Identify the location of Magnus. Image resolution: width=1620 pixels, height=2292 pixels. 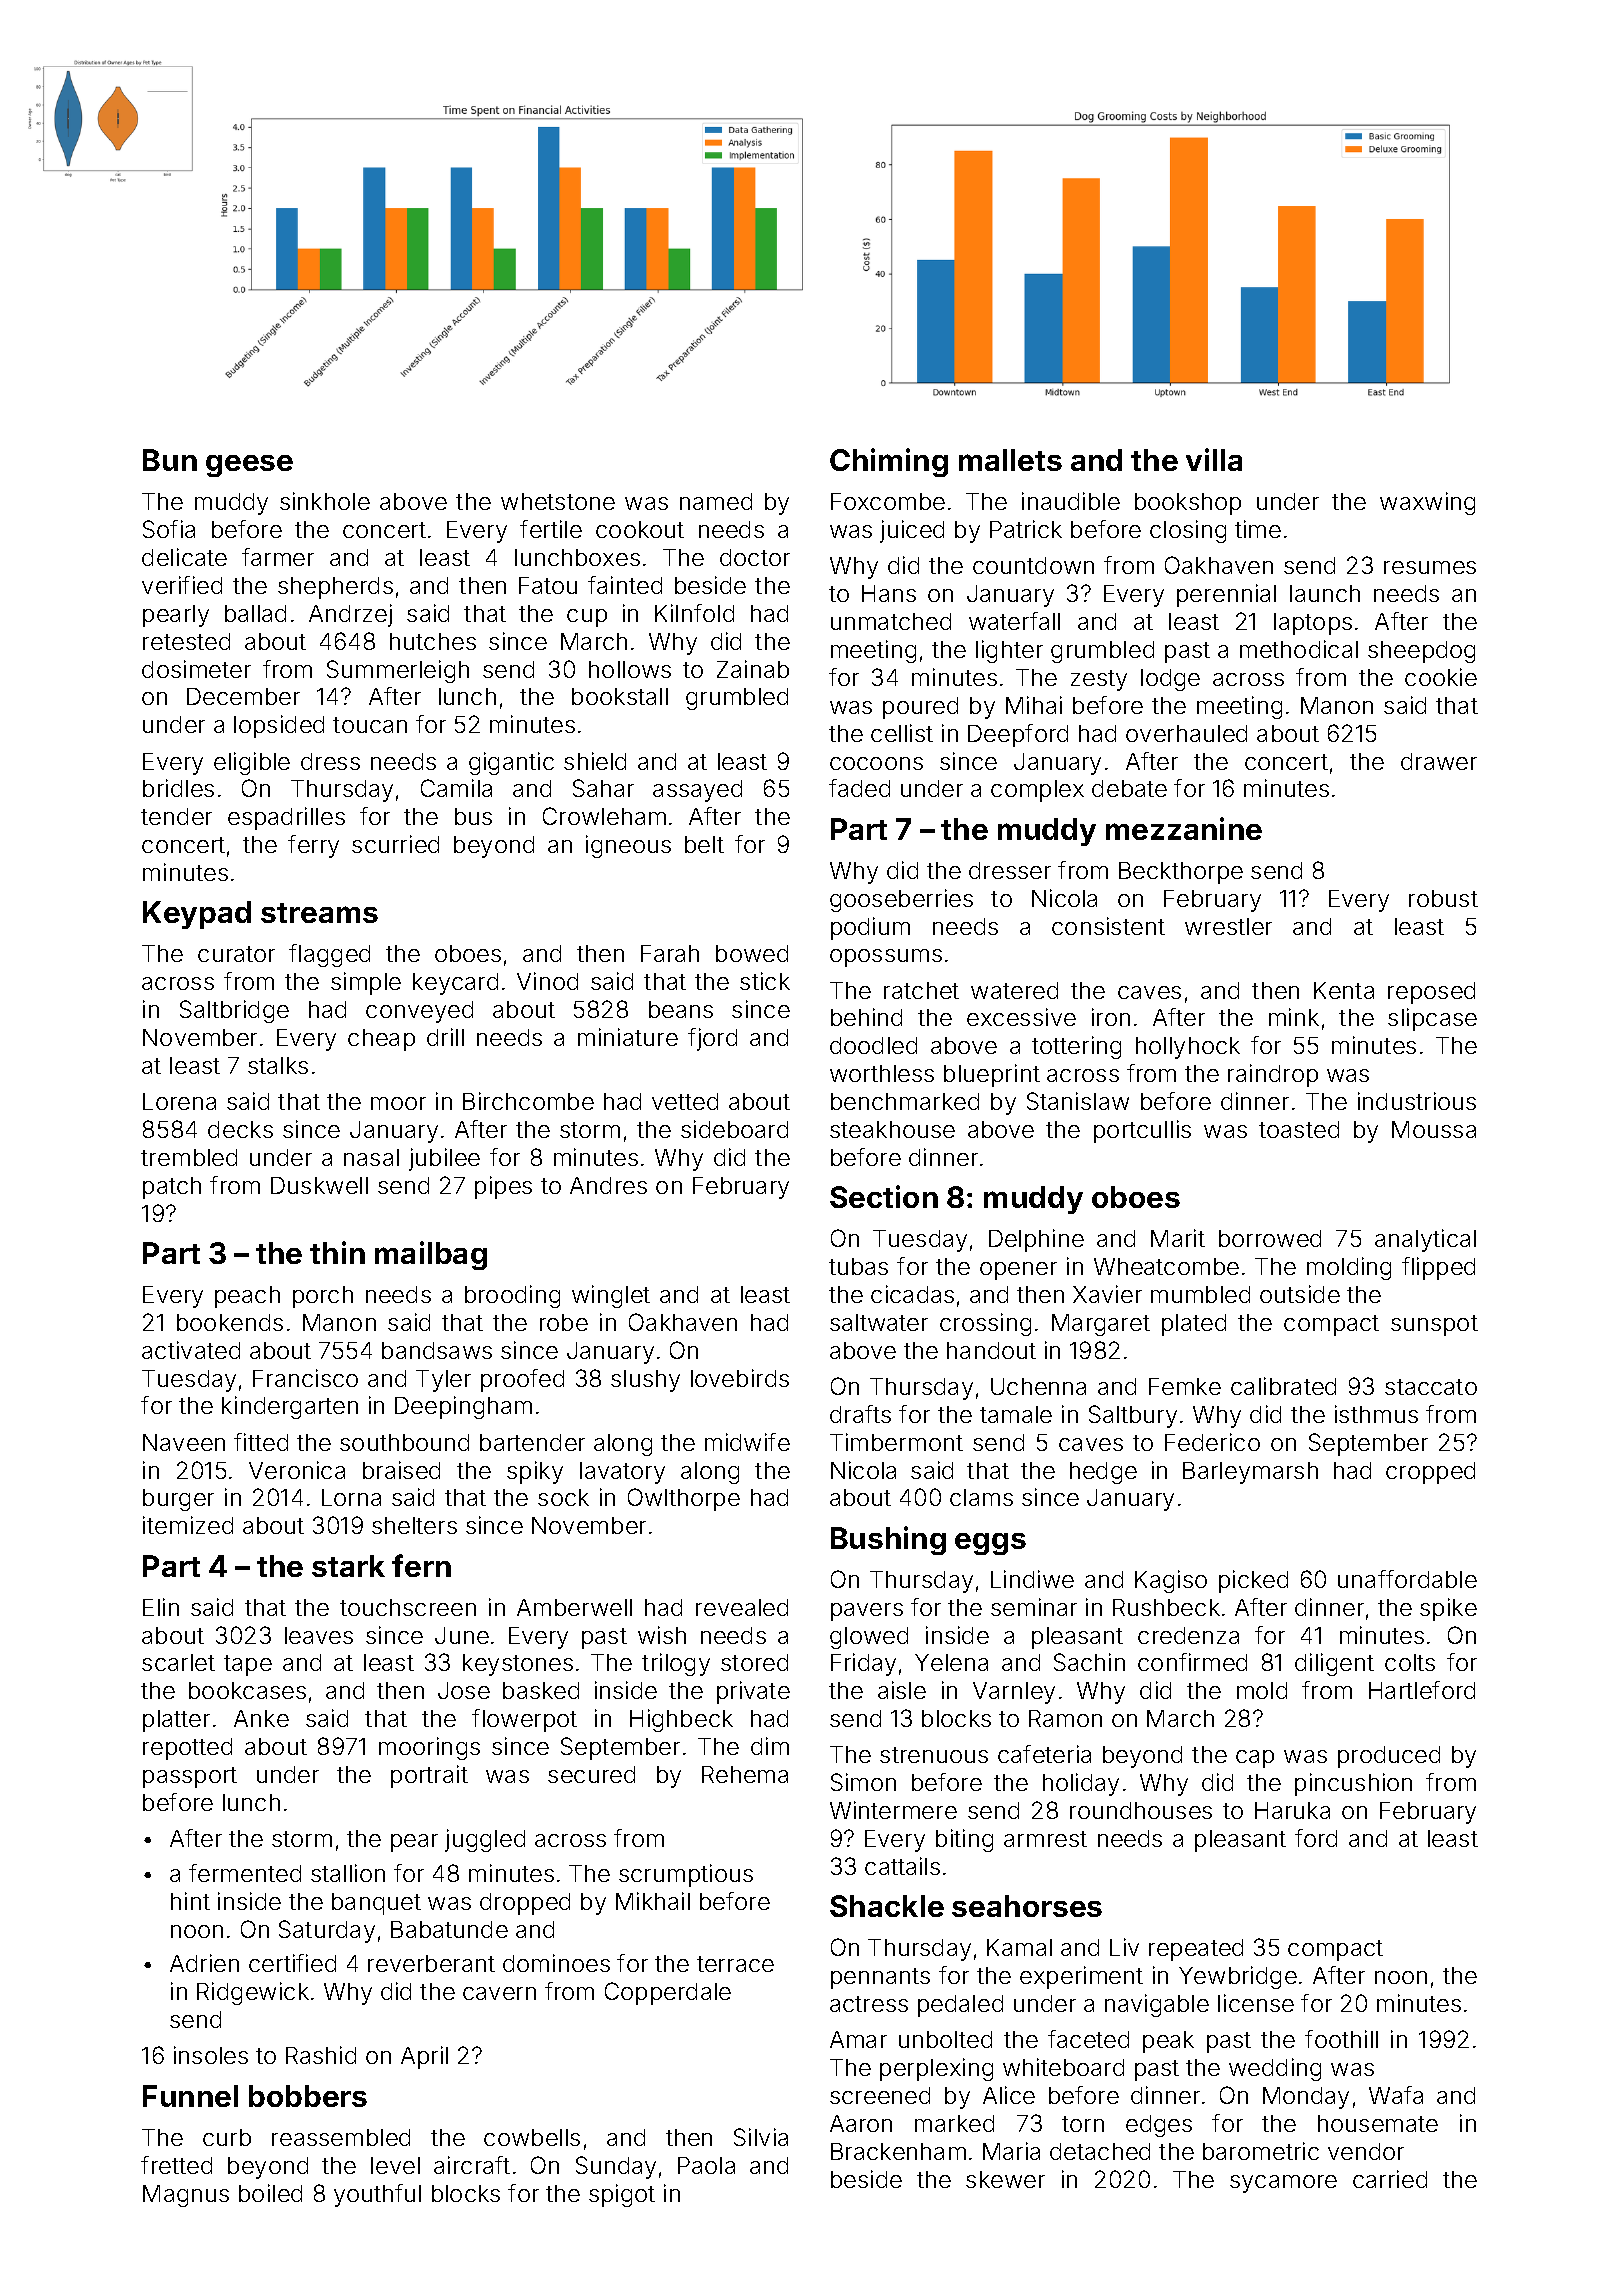
(186, 2196).
